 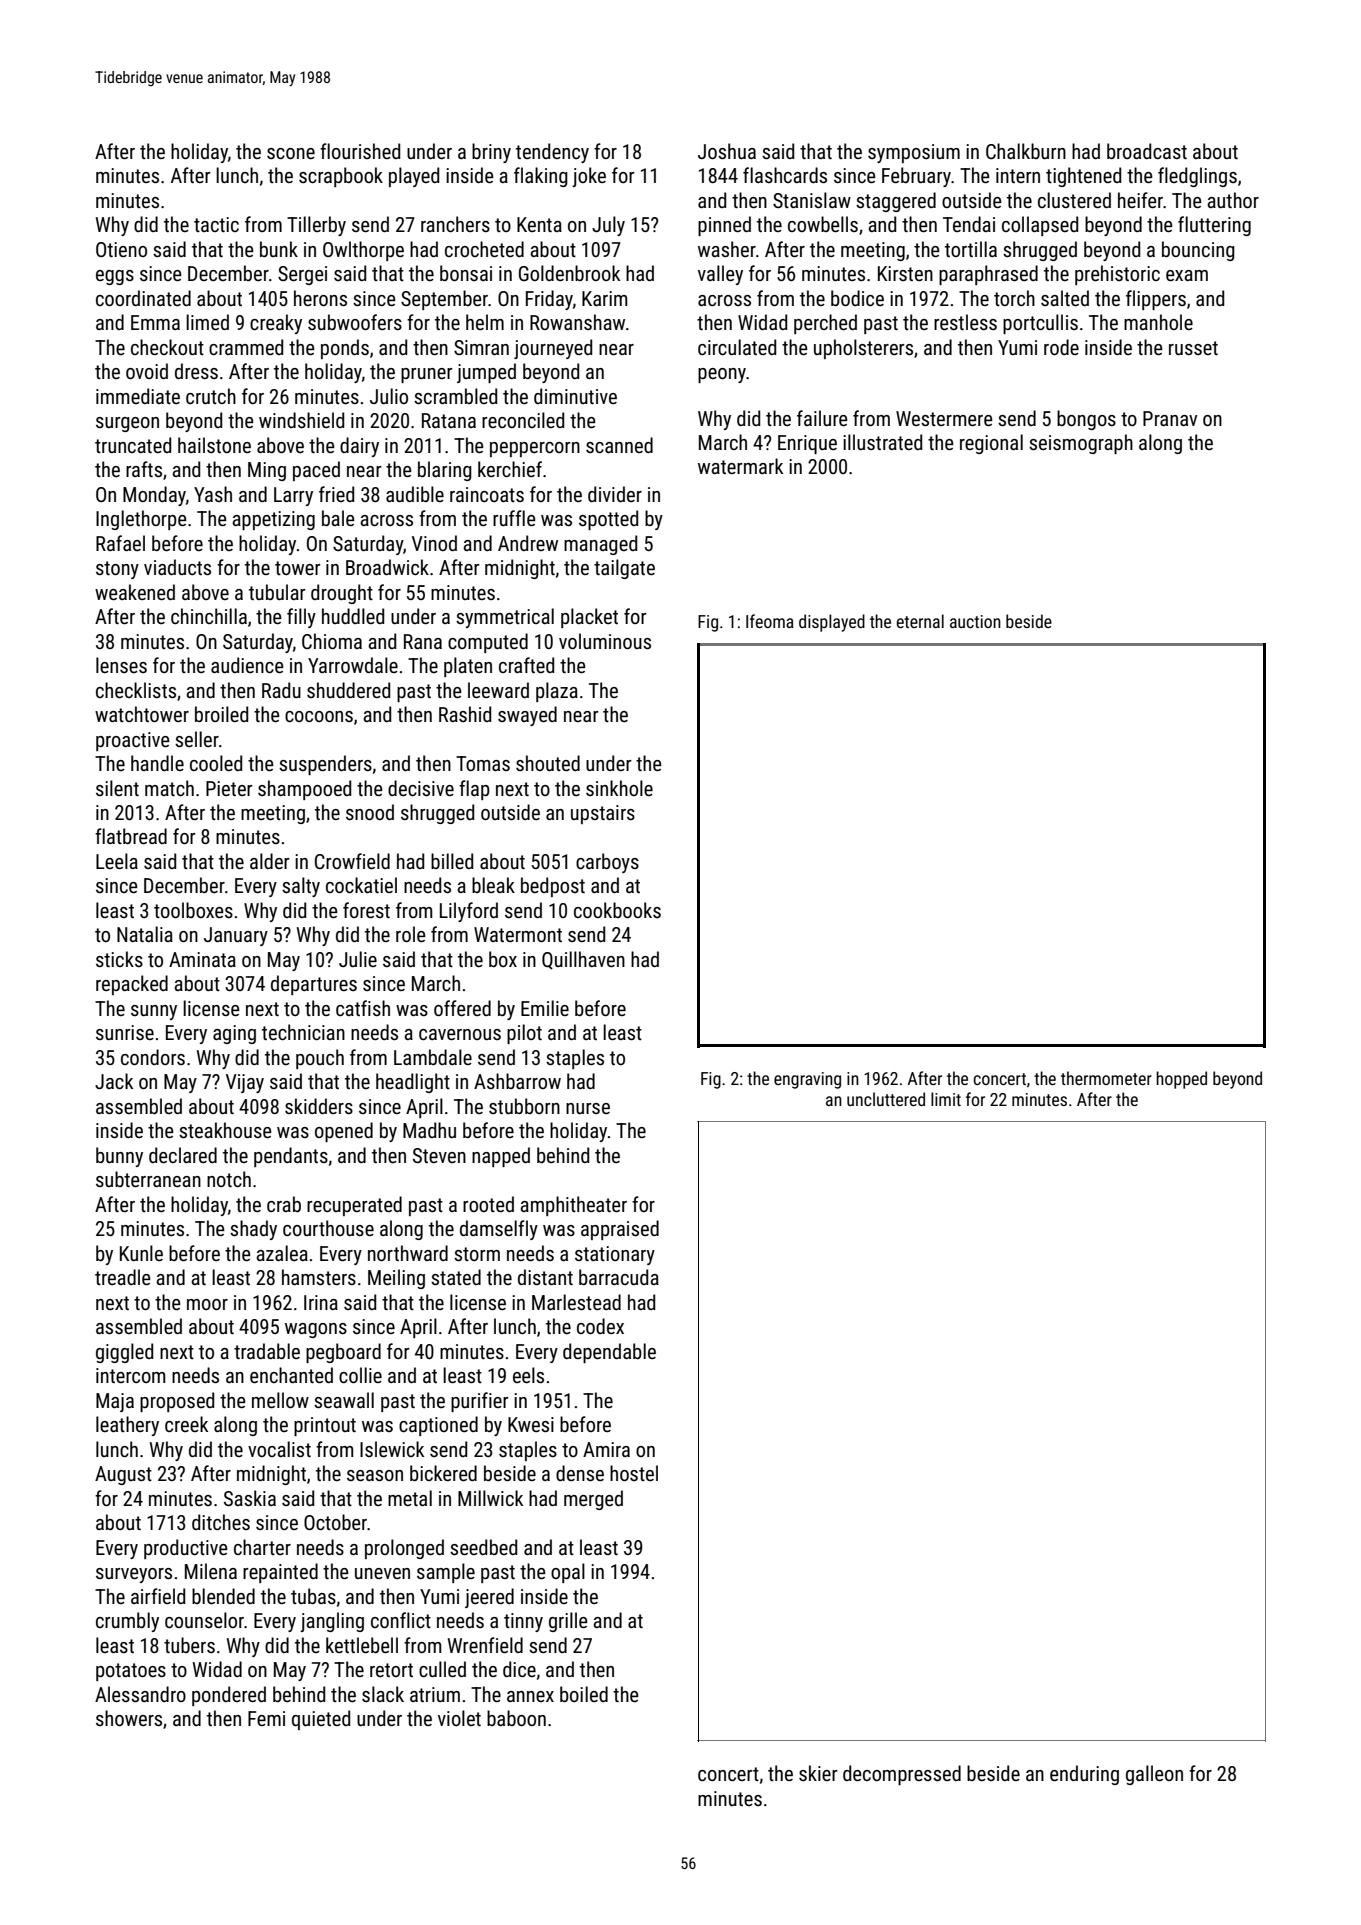 What do you see at coordinates (1156, 300) in the screenshot?
I see `flippers` at bounding box center [1156, 300].
